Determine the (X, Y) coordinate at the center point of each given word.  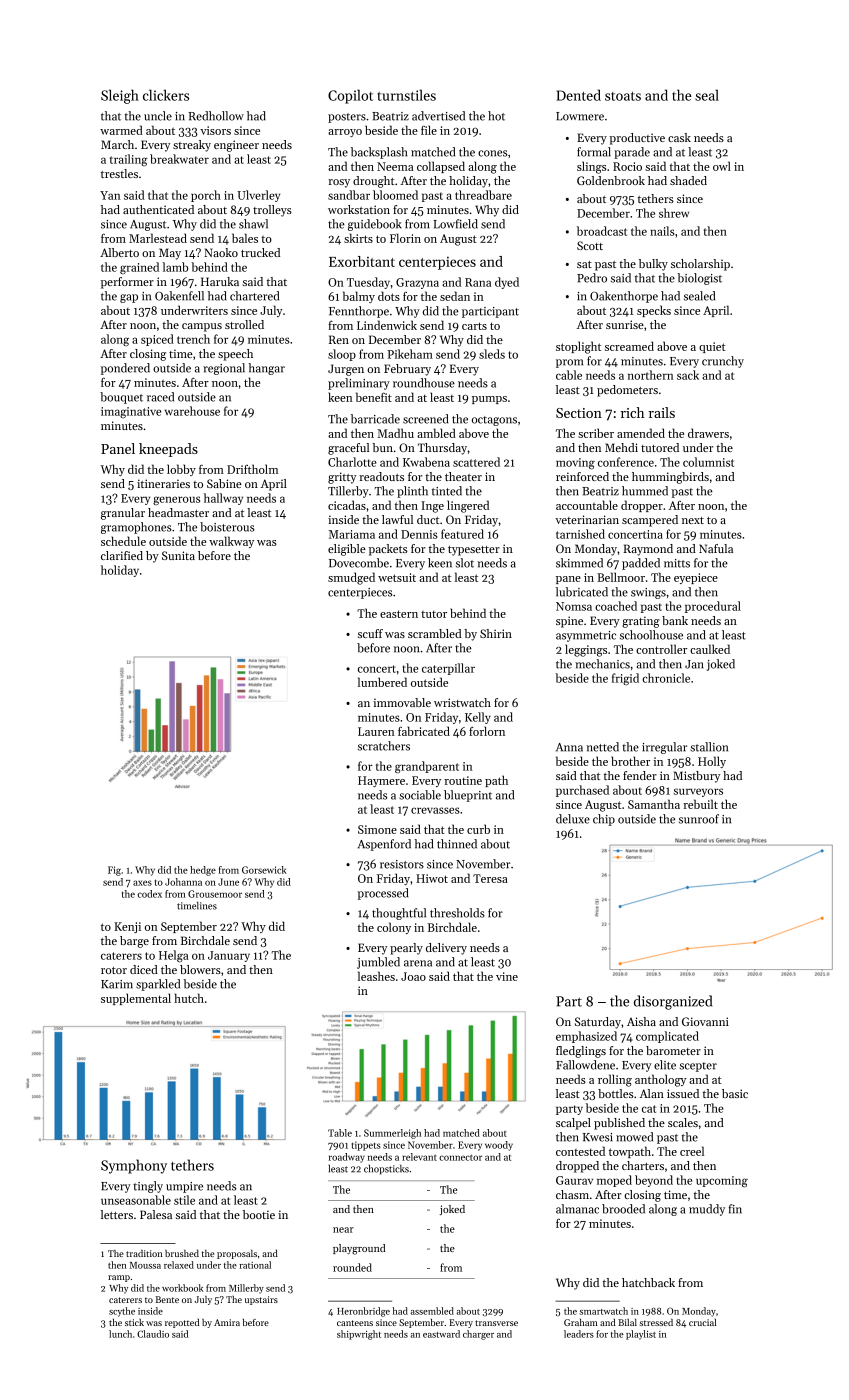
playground (359, 1249)
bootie (259, 1214)
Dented (578, 95)
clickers (166, 95)
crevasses (435, 810)
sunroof (699, 819)
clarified (122, 555)
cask (679, 137)
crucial (702, 1322)
